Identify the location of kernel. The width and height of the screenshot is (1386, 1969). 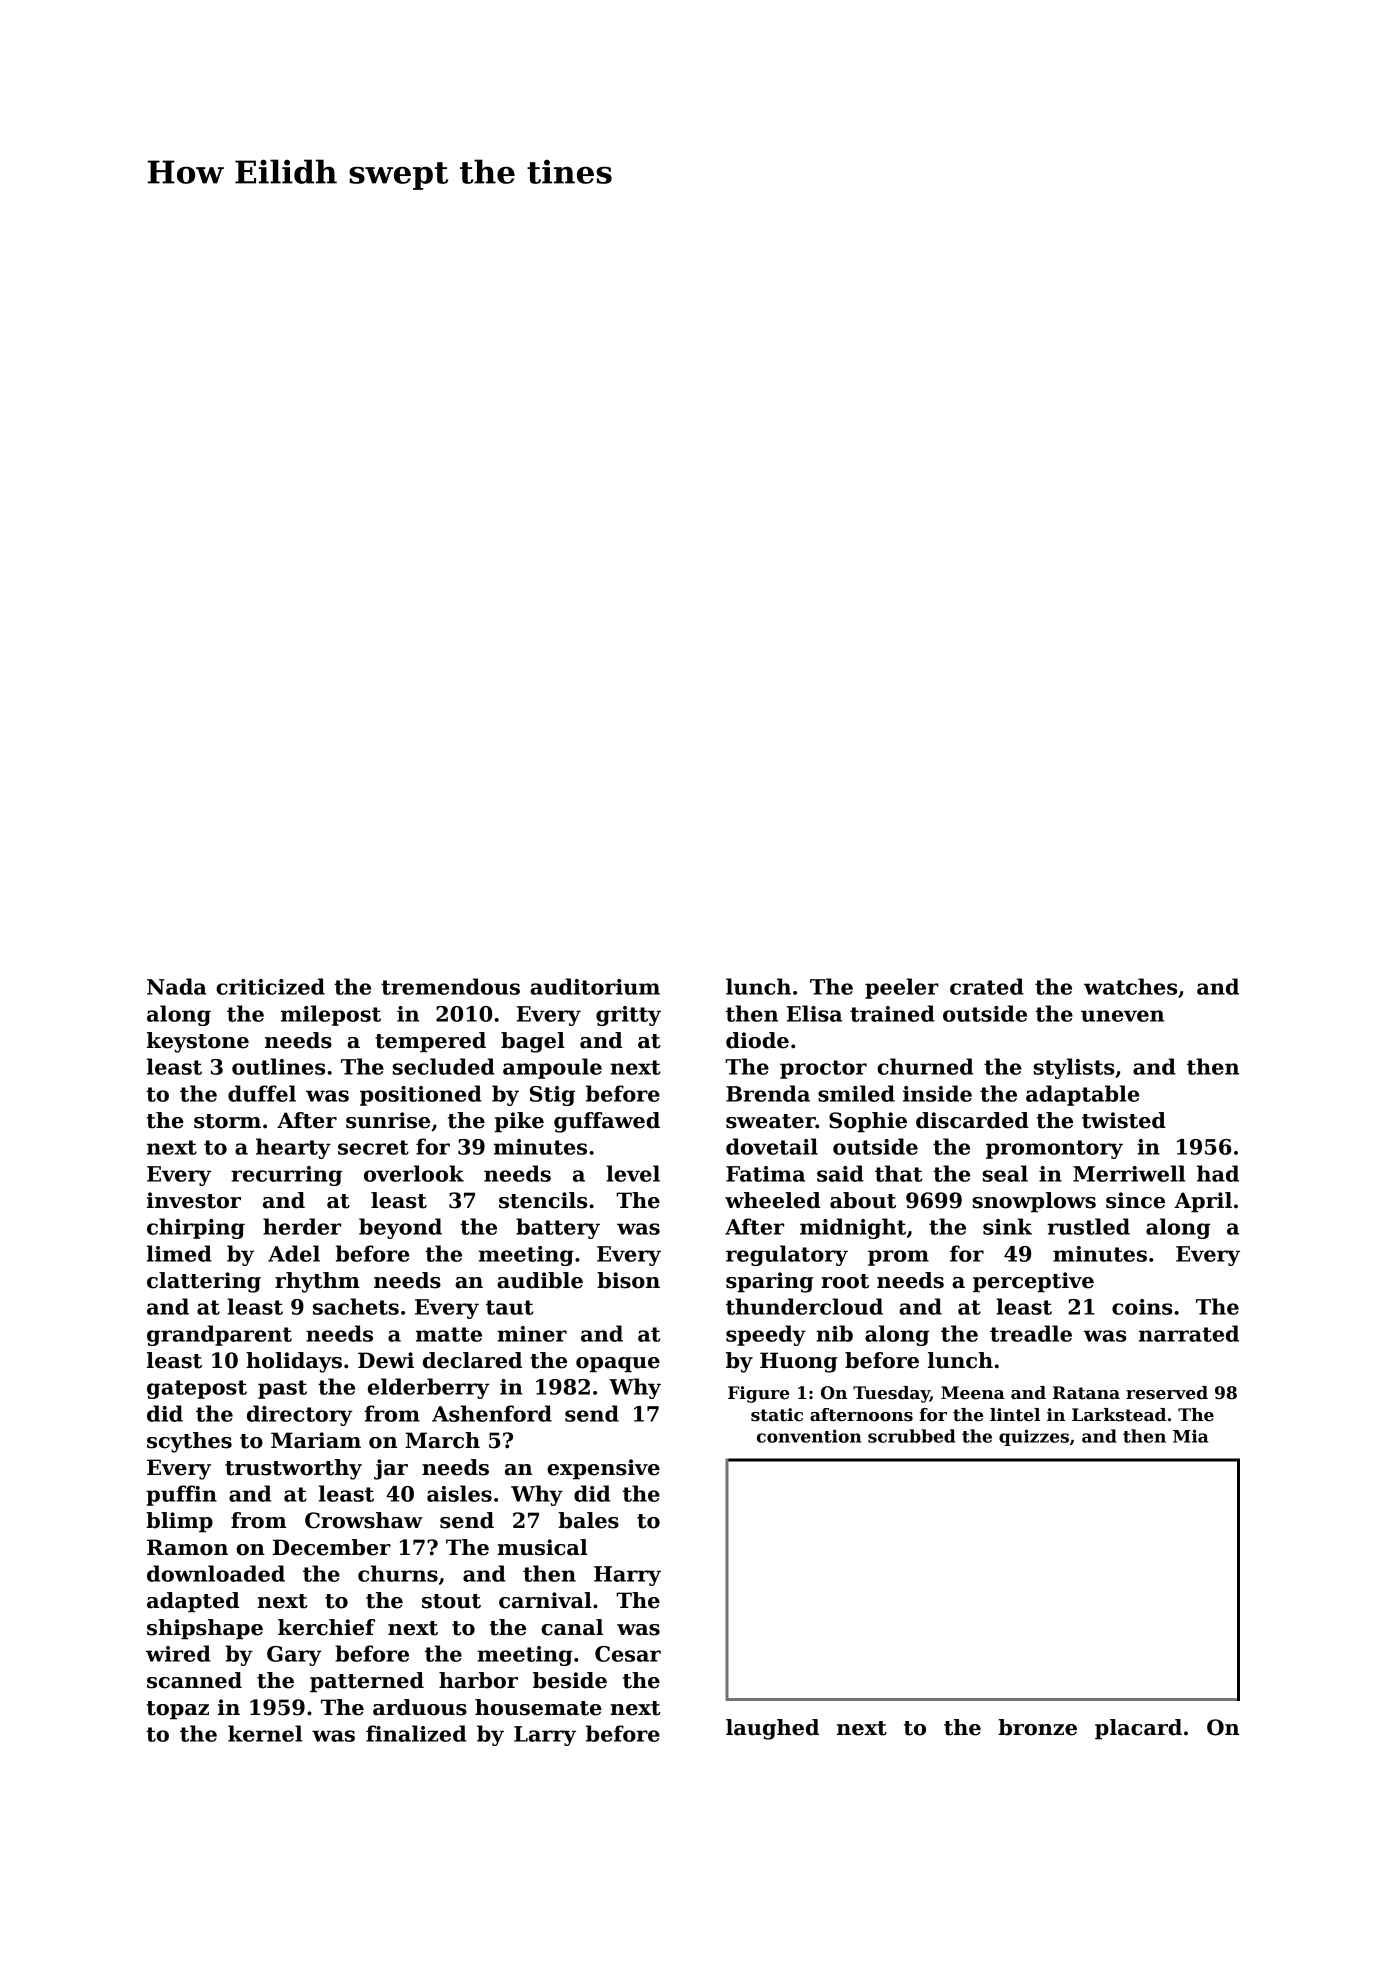
(265, 1733).
